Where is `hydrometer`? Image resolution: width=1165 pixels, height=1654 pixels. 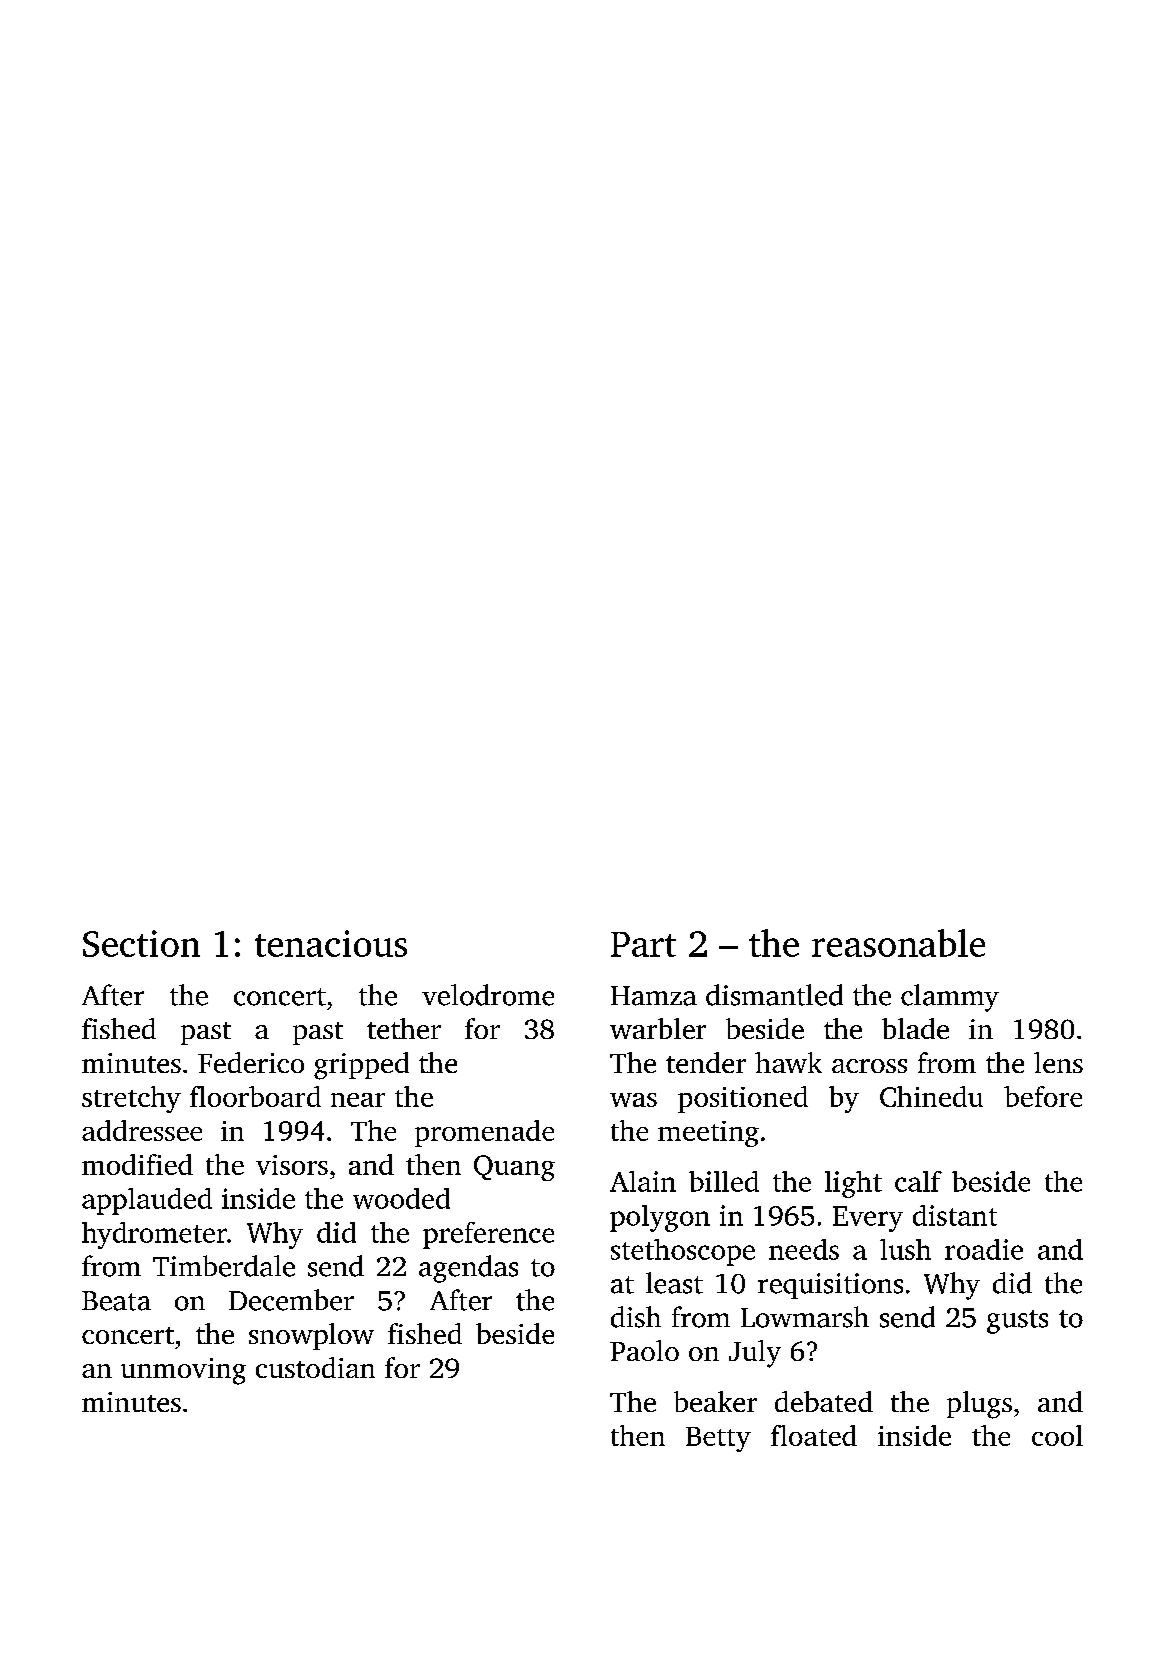 hydrometer is located at coordinates (154, 1235).
